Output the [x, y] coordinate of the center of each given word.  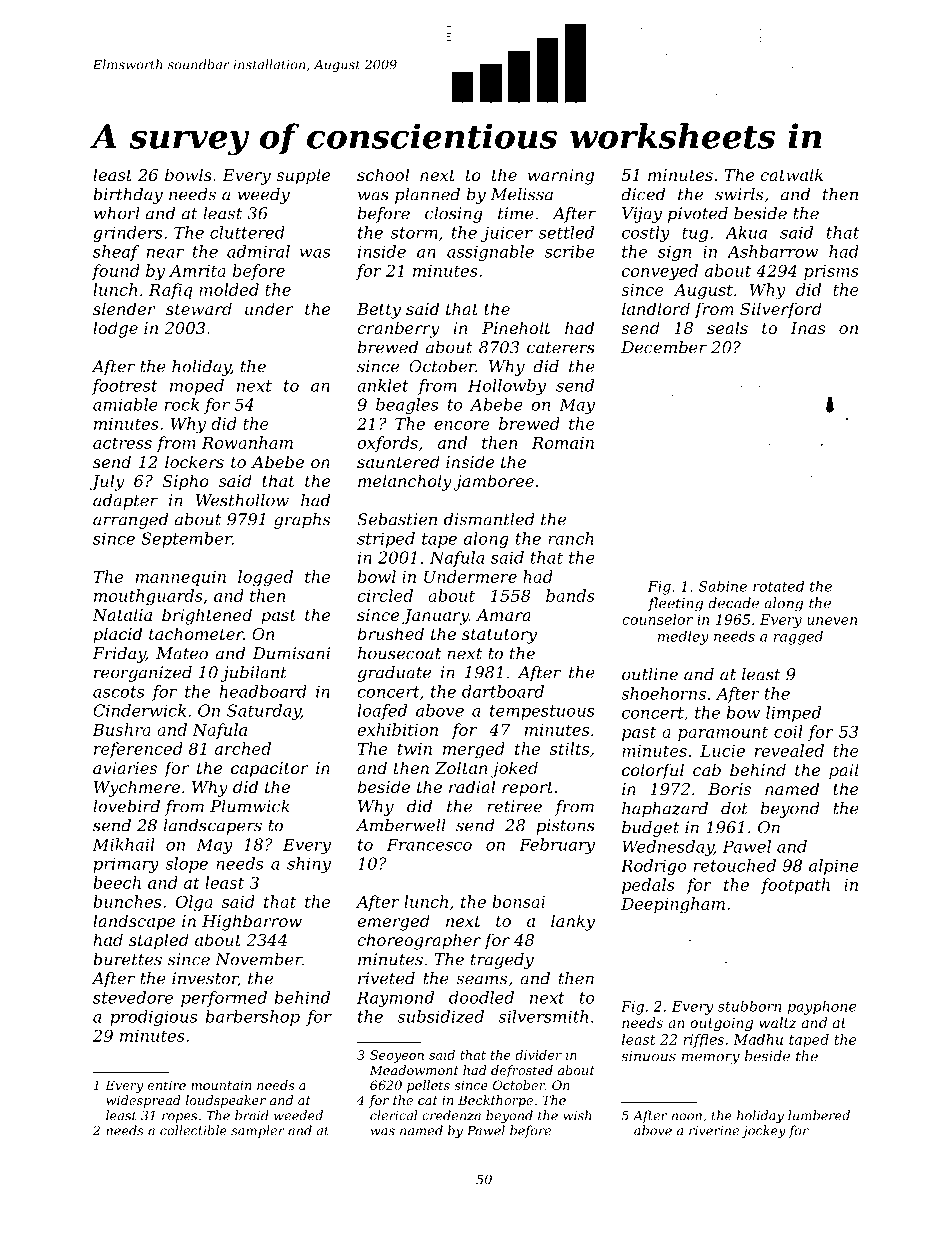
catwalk [791, 174]
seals [727, 327]
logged [265, 578]
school [383, 174]
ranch [570, 538]
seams [481, 980]
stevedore [133, 997]
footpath [795, 886]
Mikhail [124, 844]
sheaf [116, 253]
